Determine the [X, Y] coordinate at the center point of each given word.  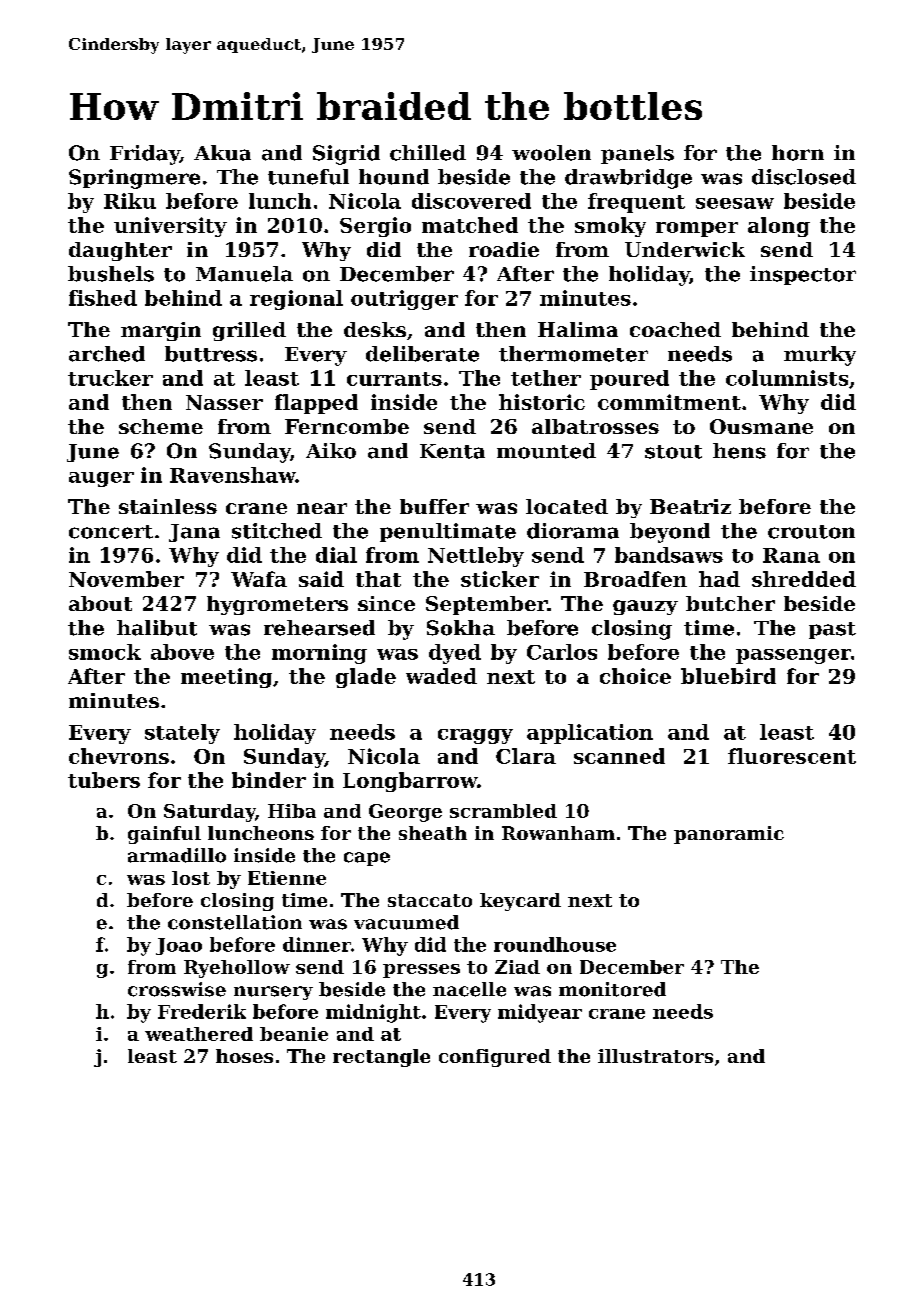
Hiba [292, 811]
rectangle [381, 1058]
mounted [546, 451]
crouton [811, 532]
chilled [428, 153]
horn [798, 153]
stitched [277, 531]
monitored [612, 989]
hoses [244, 1056]
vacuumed [406, 922]
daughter [120, 251]
